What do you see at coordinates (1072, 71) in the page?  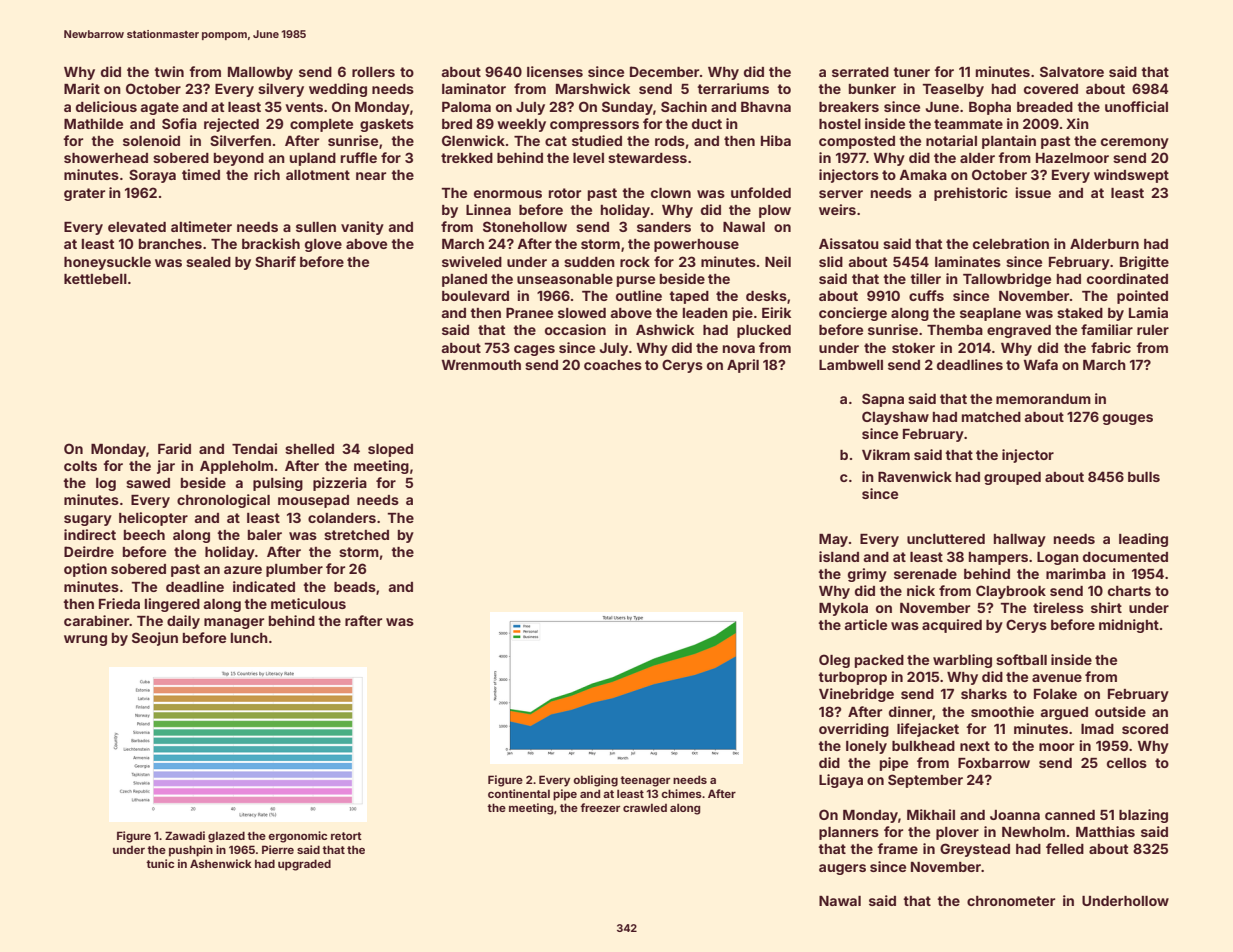 I see `Salvatore` at bounding box center [1072, 71].
